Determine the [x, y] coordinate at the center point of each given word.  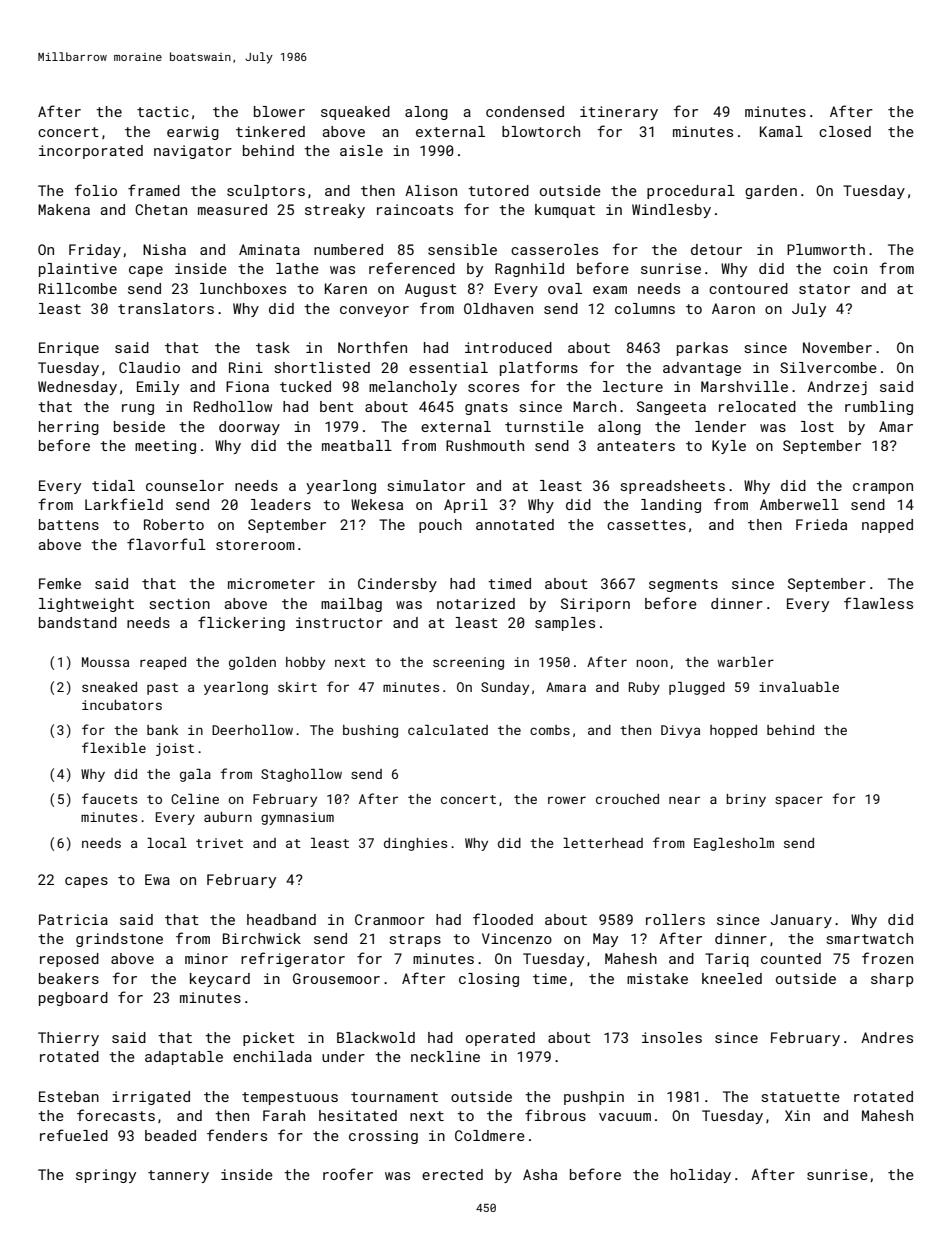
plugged [697, 688]
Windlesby [671, 211]
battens [69, 524]
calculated [448, 730]
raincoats [415, 209]
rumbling [879, 408]
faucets [109, 798]
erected [452, 1174]
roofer [348, 1174]
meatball [357, 445]
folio [95, 190]
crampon [883, 488]
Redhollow [233, 406]
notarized [476, 603]
